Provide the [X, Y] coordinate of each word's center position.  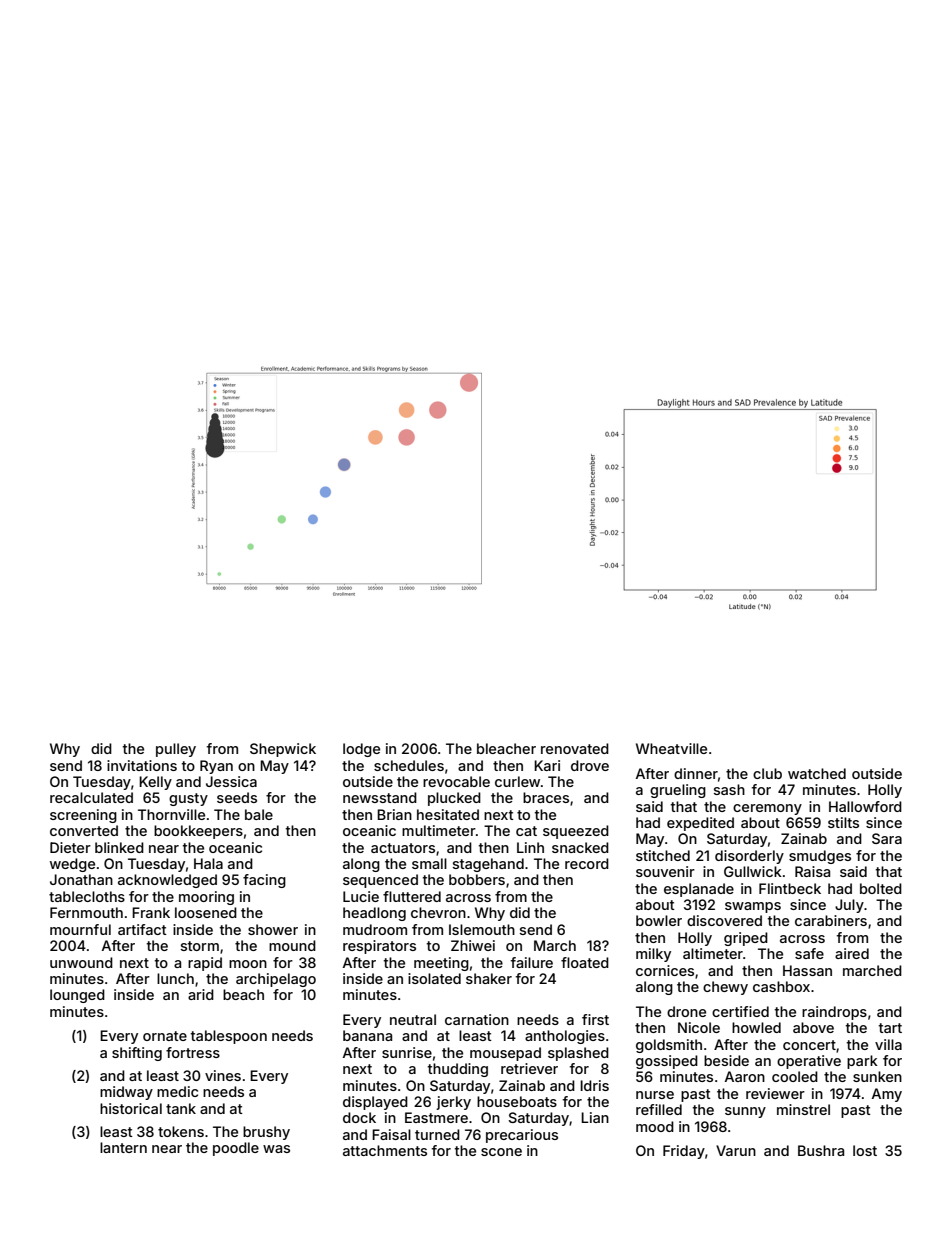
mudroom [375, 929]
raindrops [834, 1013]
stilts [843, 822]
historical [131, 1108]
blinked [119, 847]
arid [201, 994]
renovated [575, 748]
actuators [403, 848]
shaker [489, 978]
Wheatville [671, 748]
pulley [176, 750]
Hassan [807, 970]
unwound [81, 962]
